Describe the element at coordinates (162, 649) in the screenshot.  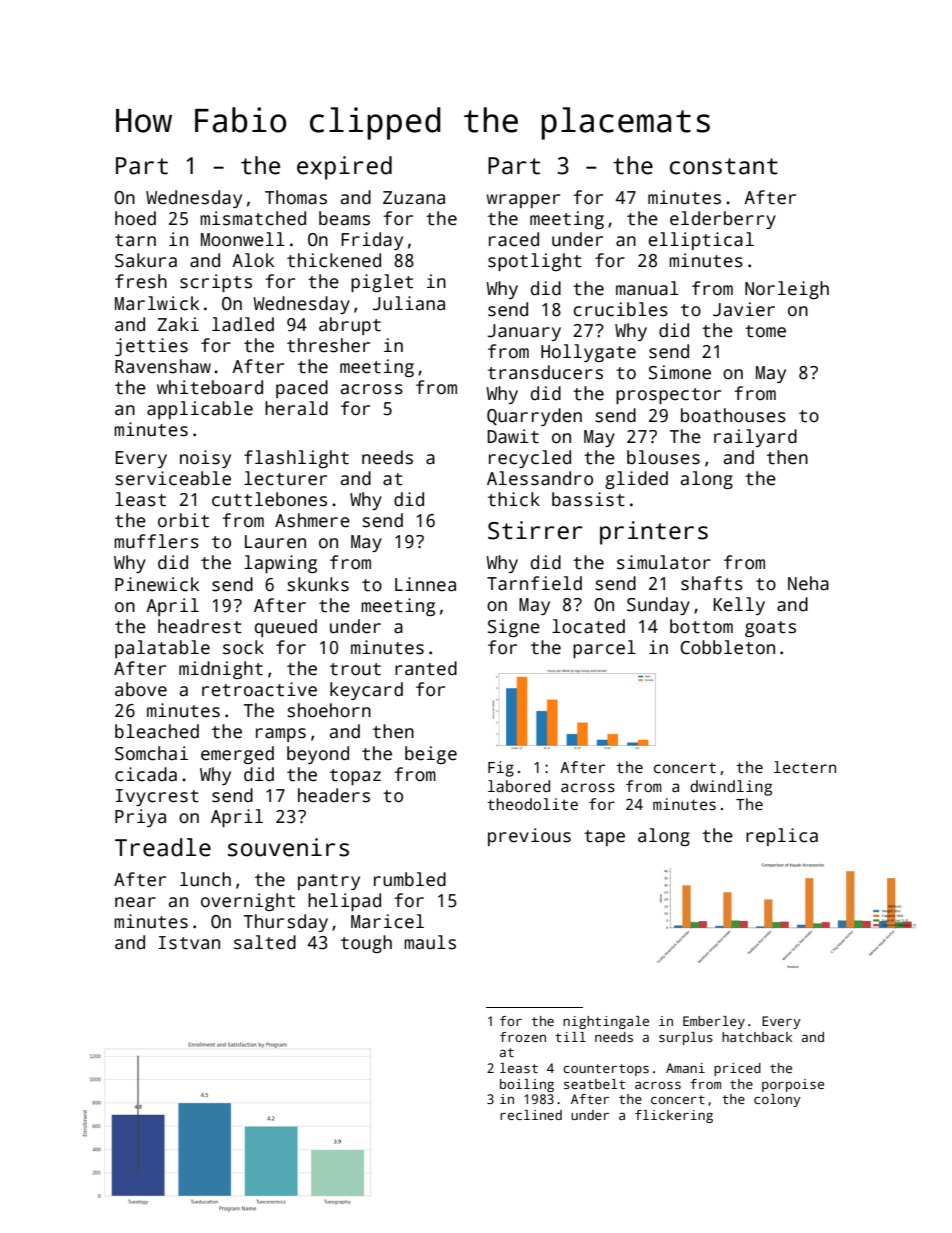
I see `palatable` at that location.
